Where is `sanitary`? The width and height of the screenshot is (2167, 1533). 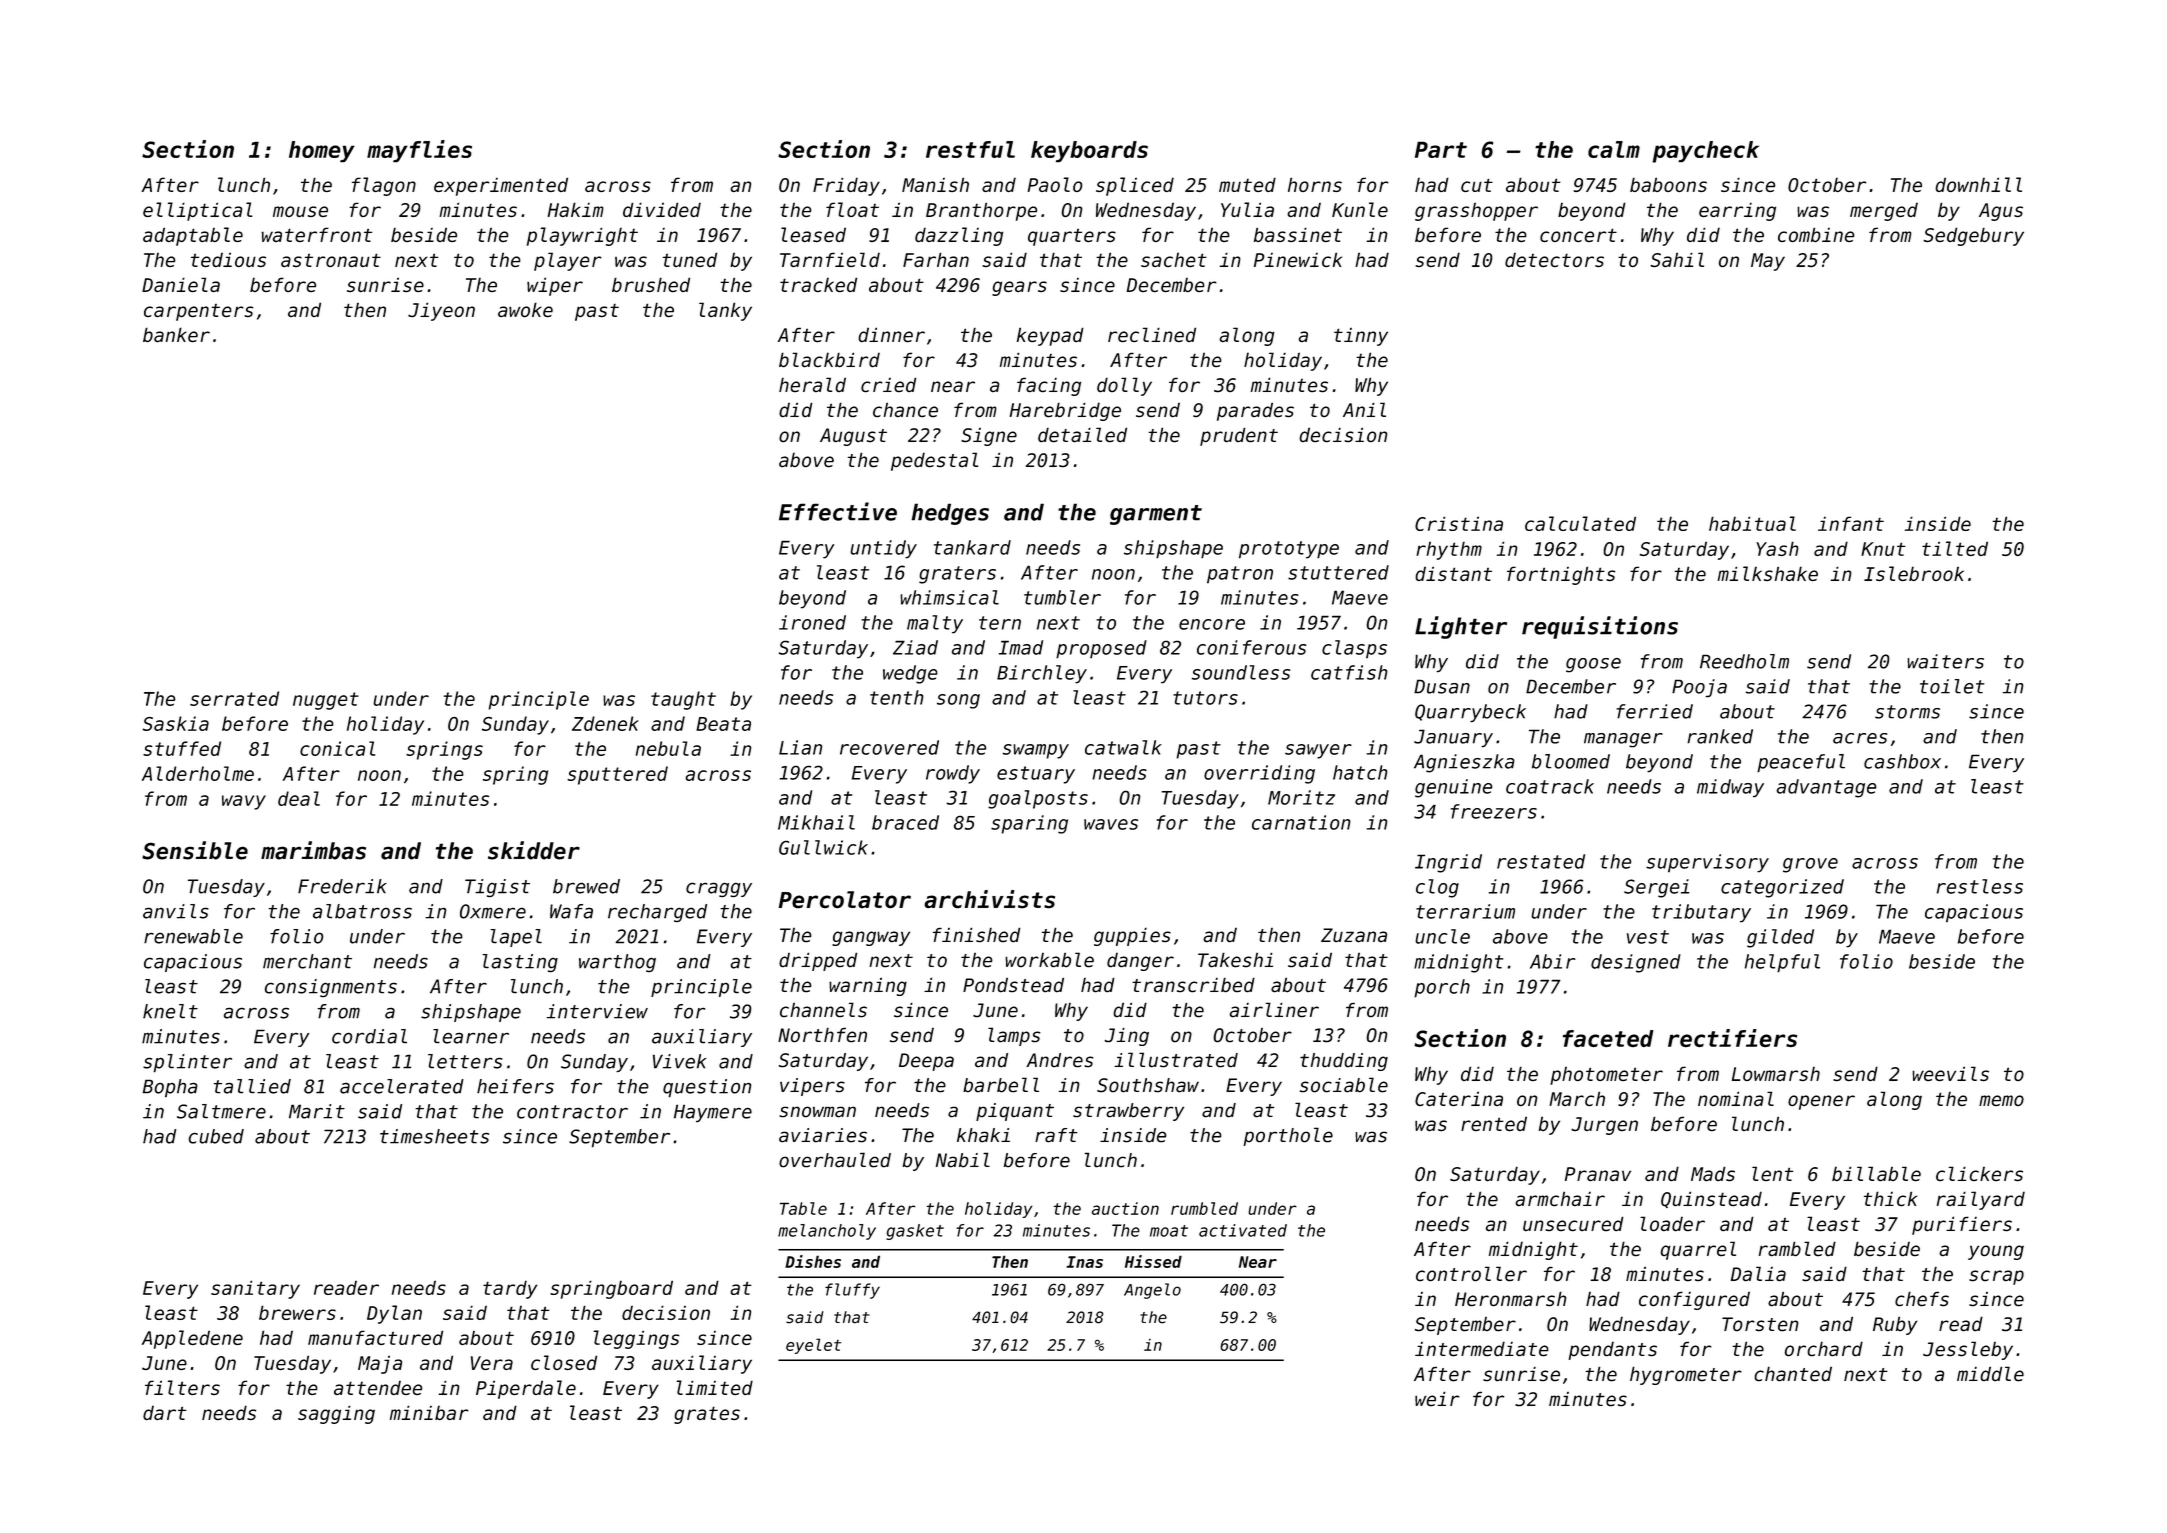
sanitary is located at coordinates (255, 1290).
